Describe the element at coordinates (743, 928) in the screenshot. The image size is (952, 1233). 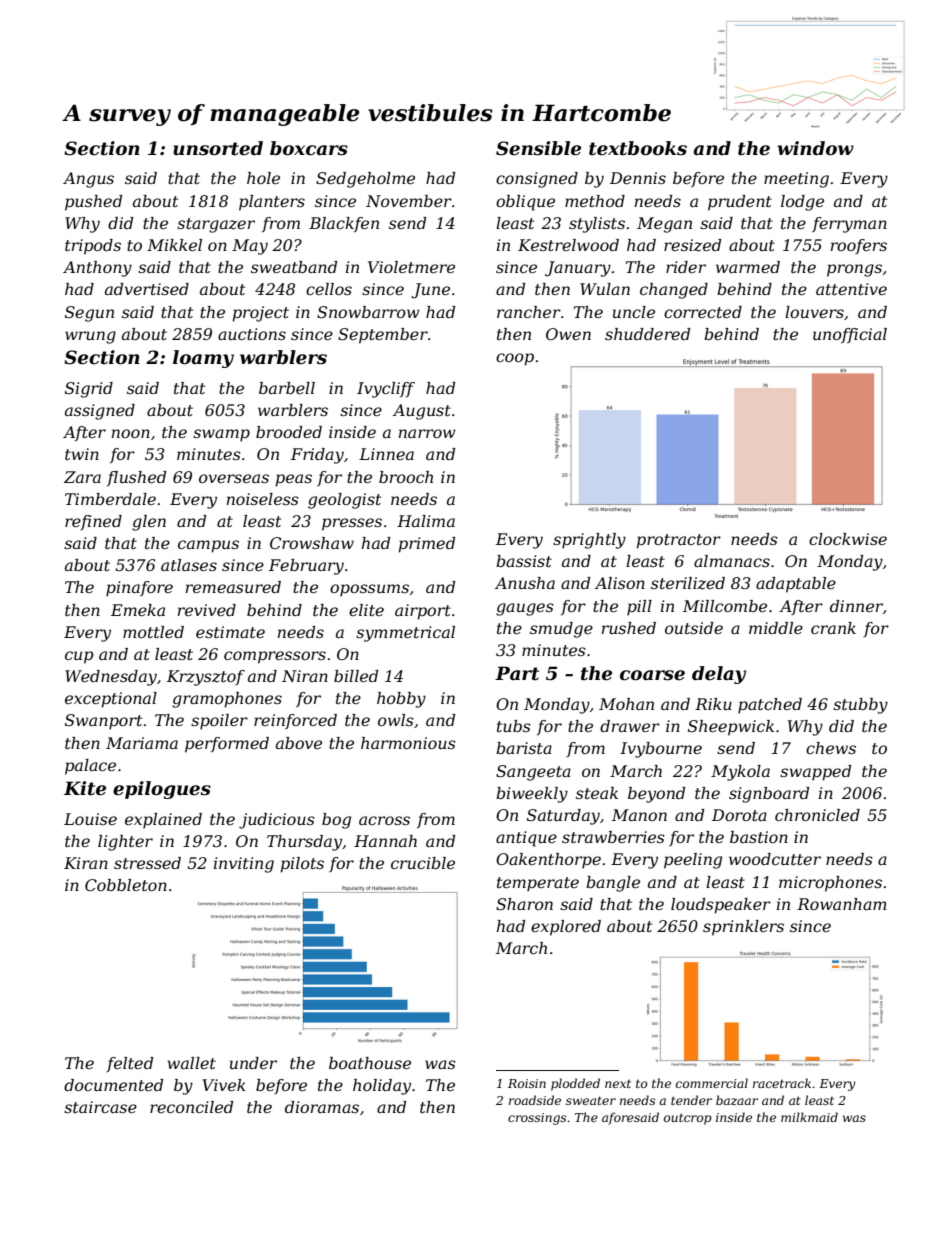
I see `sprinklers` at that location.
